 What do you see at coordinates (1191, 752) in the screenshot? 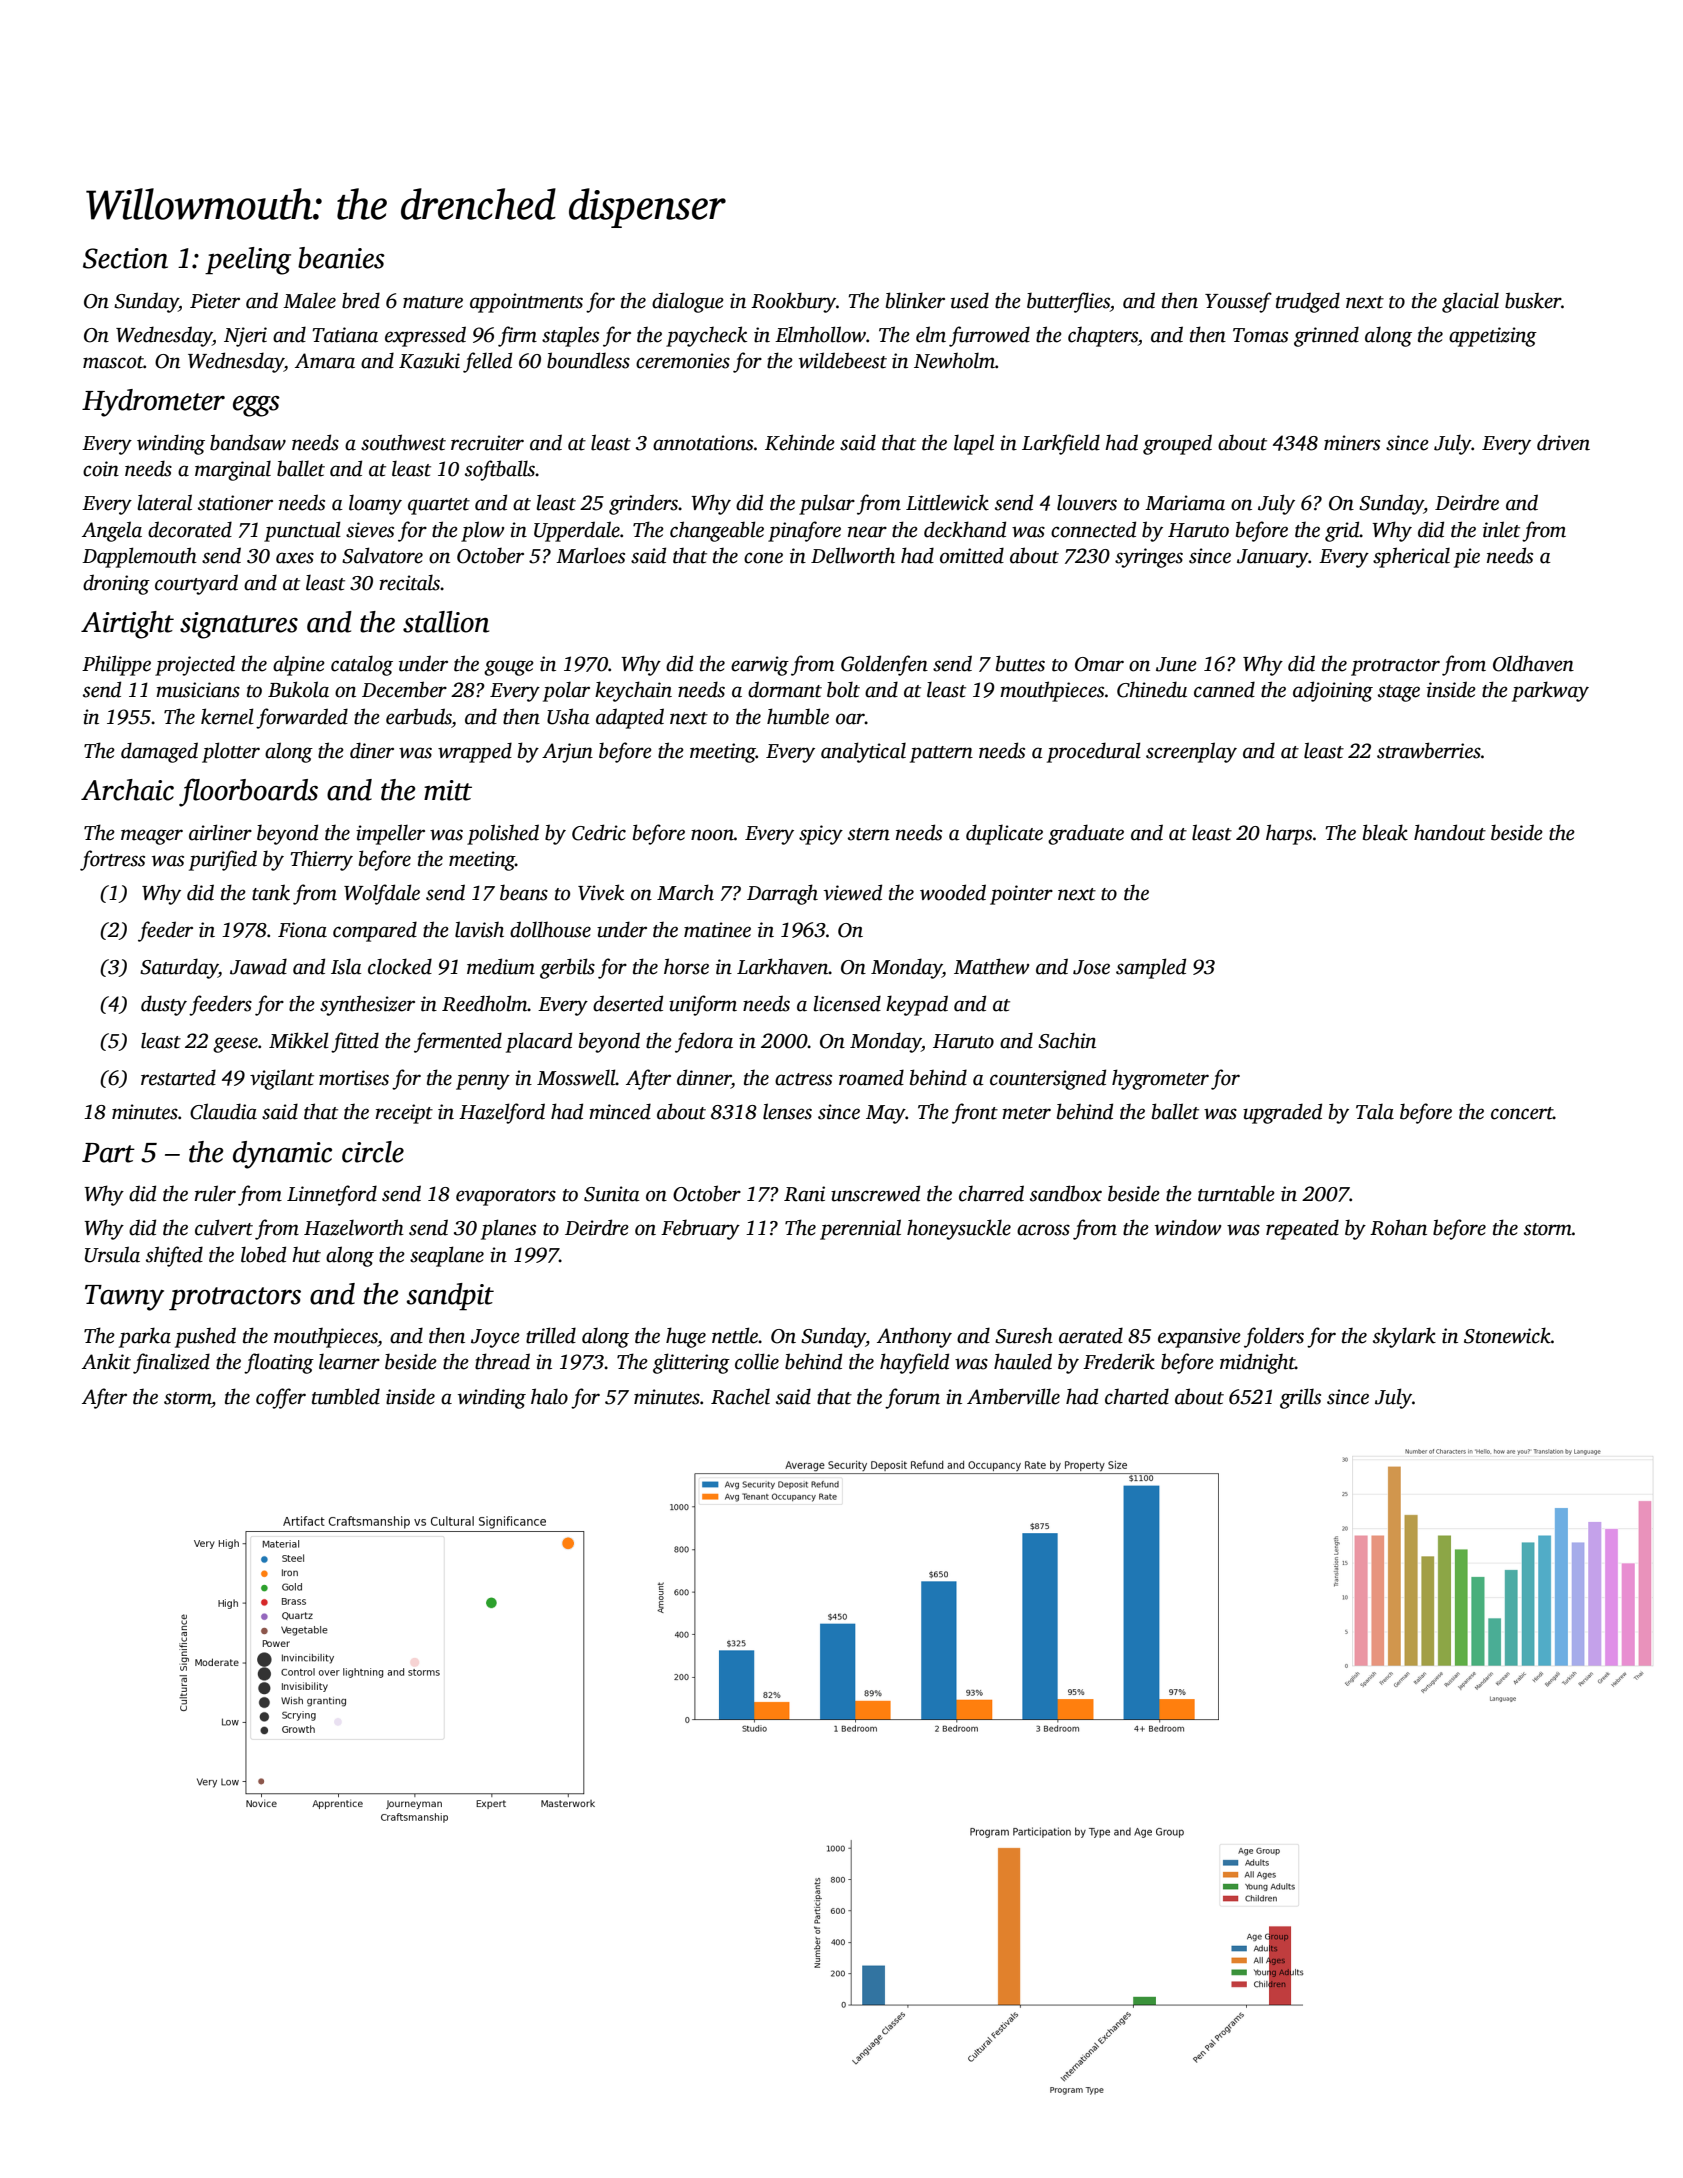
I see `screenplay` at bounding box center [1191, 752].
